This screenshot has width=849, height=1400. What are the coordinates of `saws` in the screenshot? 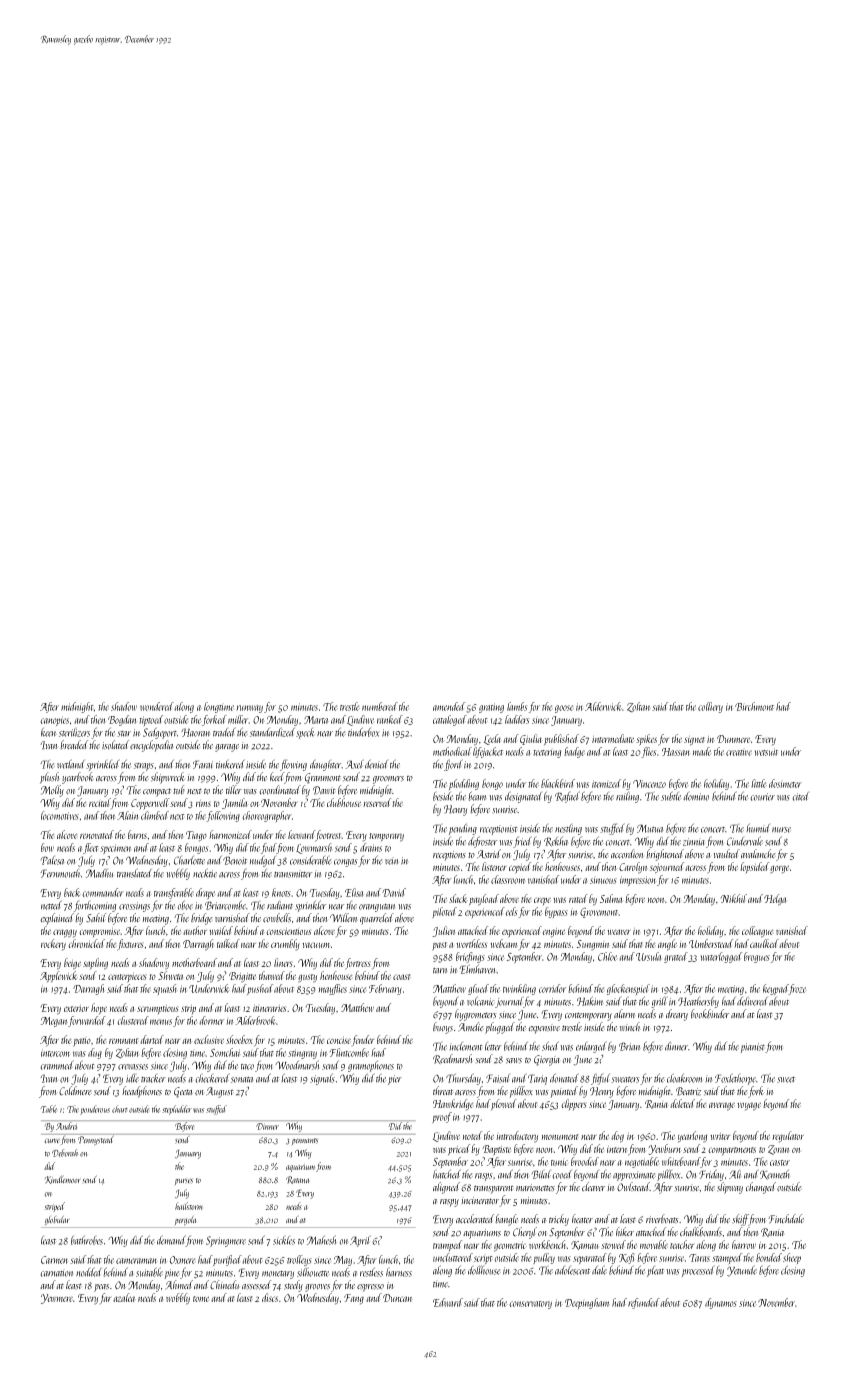 It's located at (514, 1061).
